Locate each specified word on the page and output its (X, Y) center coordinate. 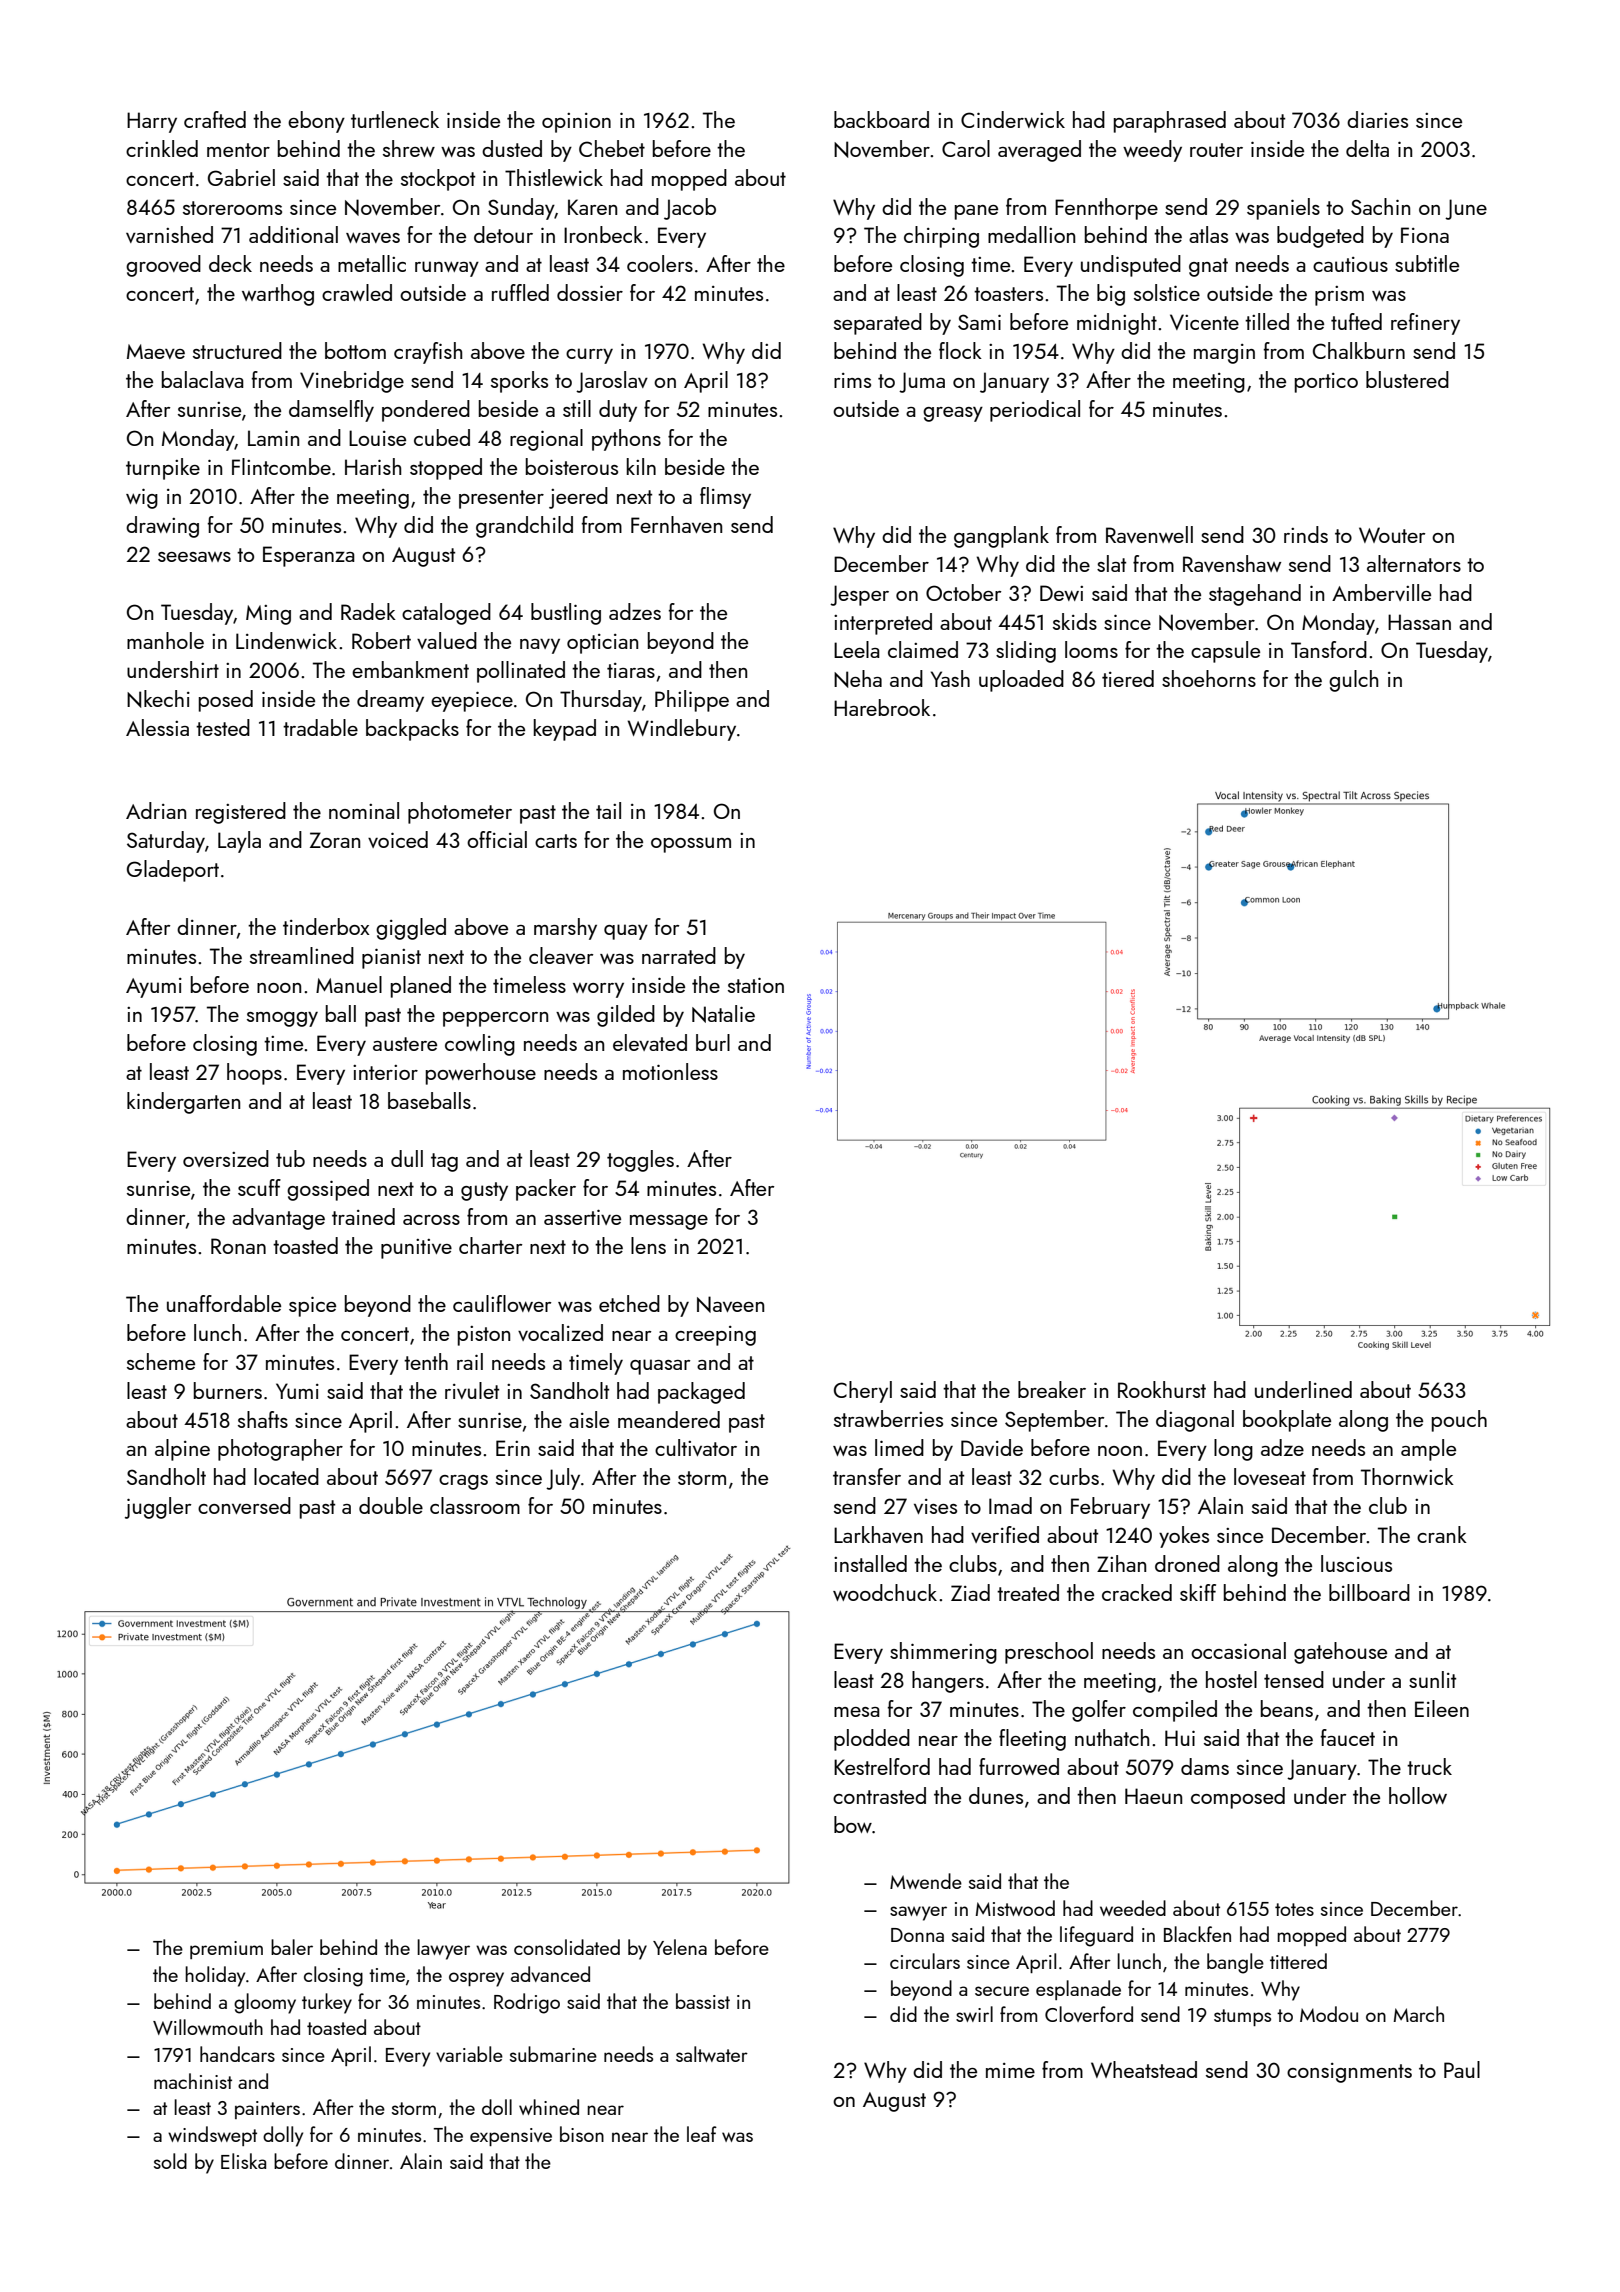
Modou (1329, 2014)
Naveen (730, 1304)
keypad (565, 730)
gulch (1353, 681)
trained (363, 1216)
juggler (158, 1508)
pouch (1459, 1421)
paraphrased (1170, 122)
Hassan (1419, 622)
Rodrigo (527, 2003)
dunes (996, 1795)
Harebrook (882, 707)
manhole (165, 640)
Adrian (156, 810)
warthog (278, 295)
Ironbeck (603, 234)
